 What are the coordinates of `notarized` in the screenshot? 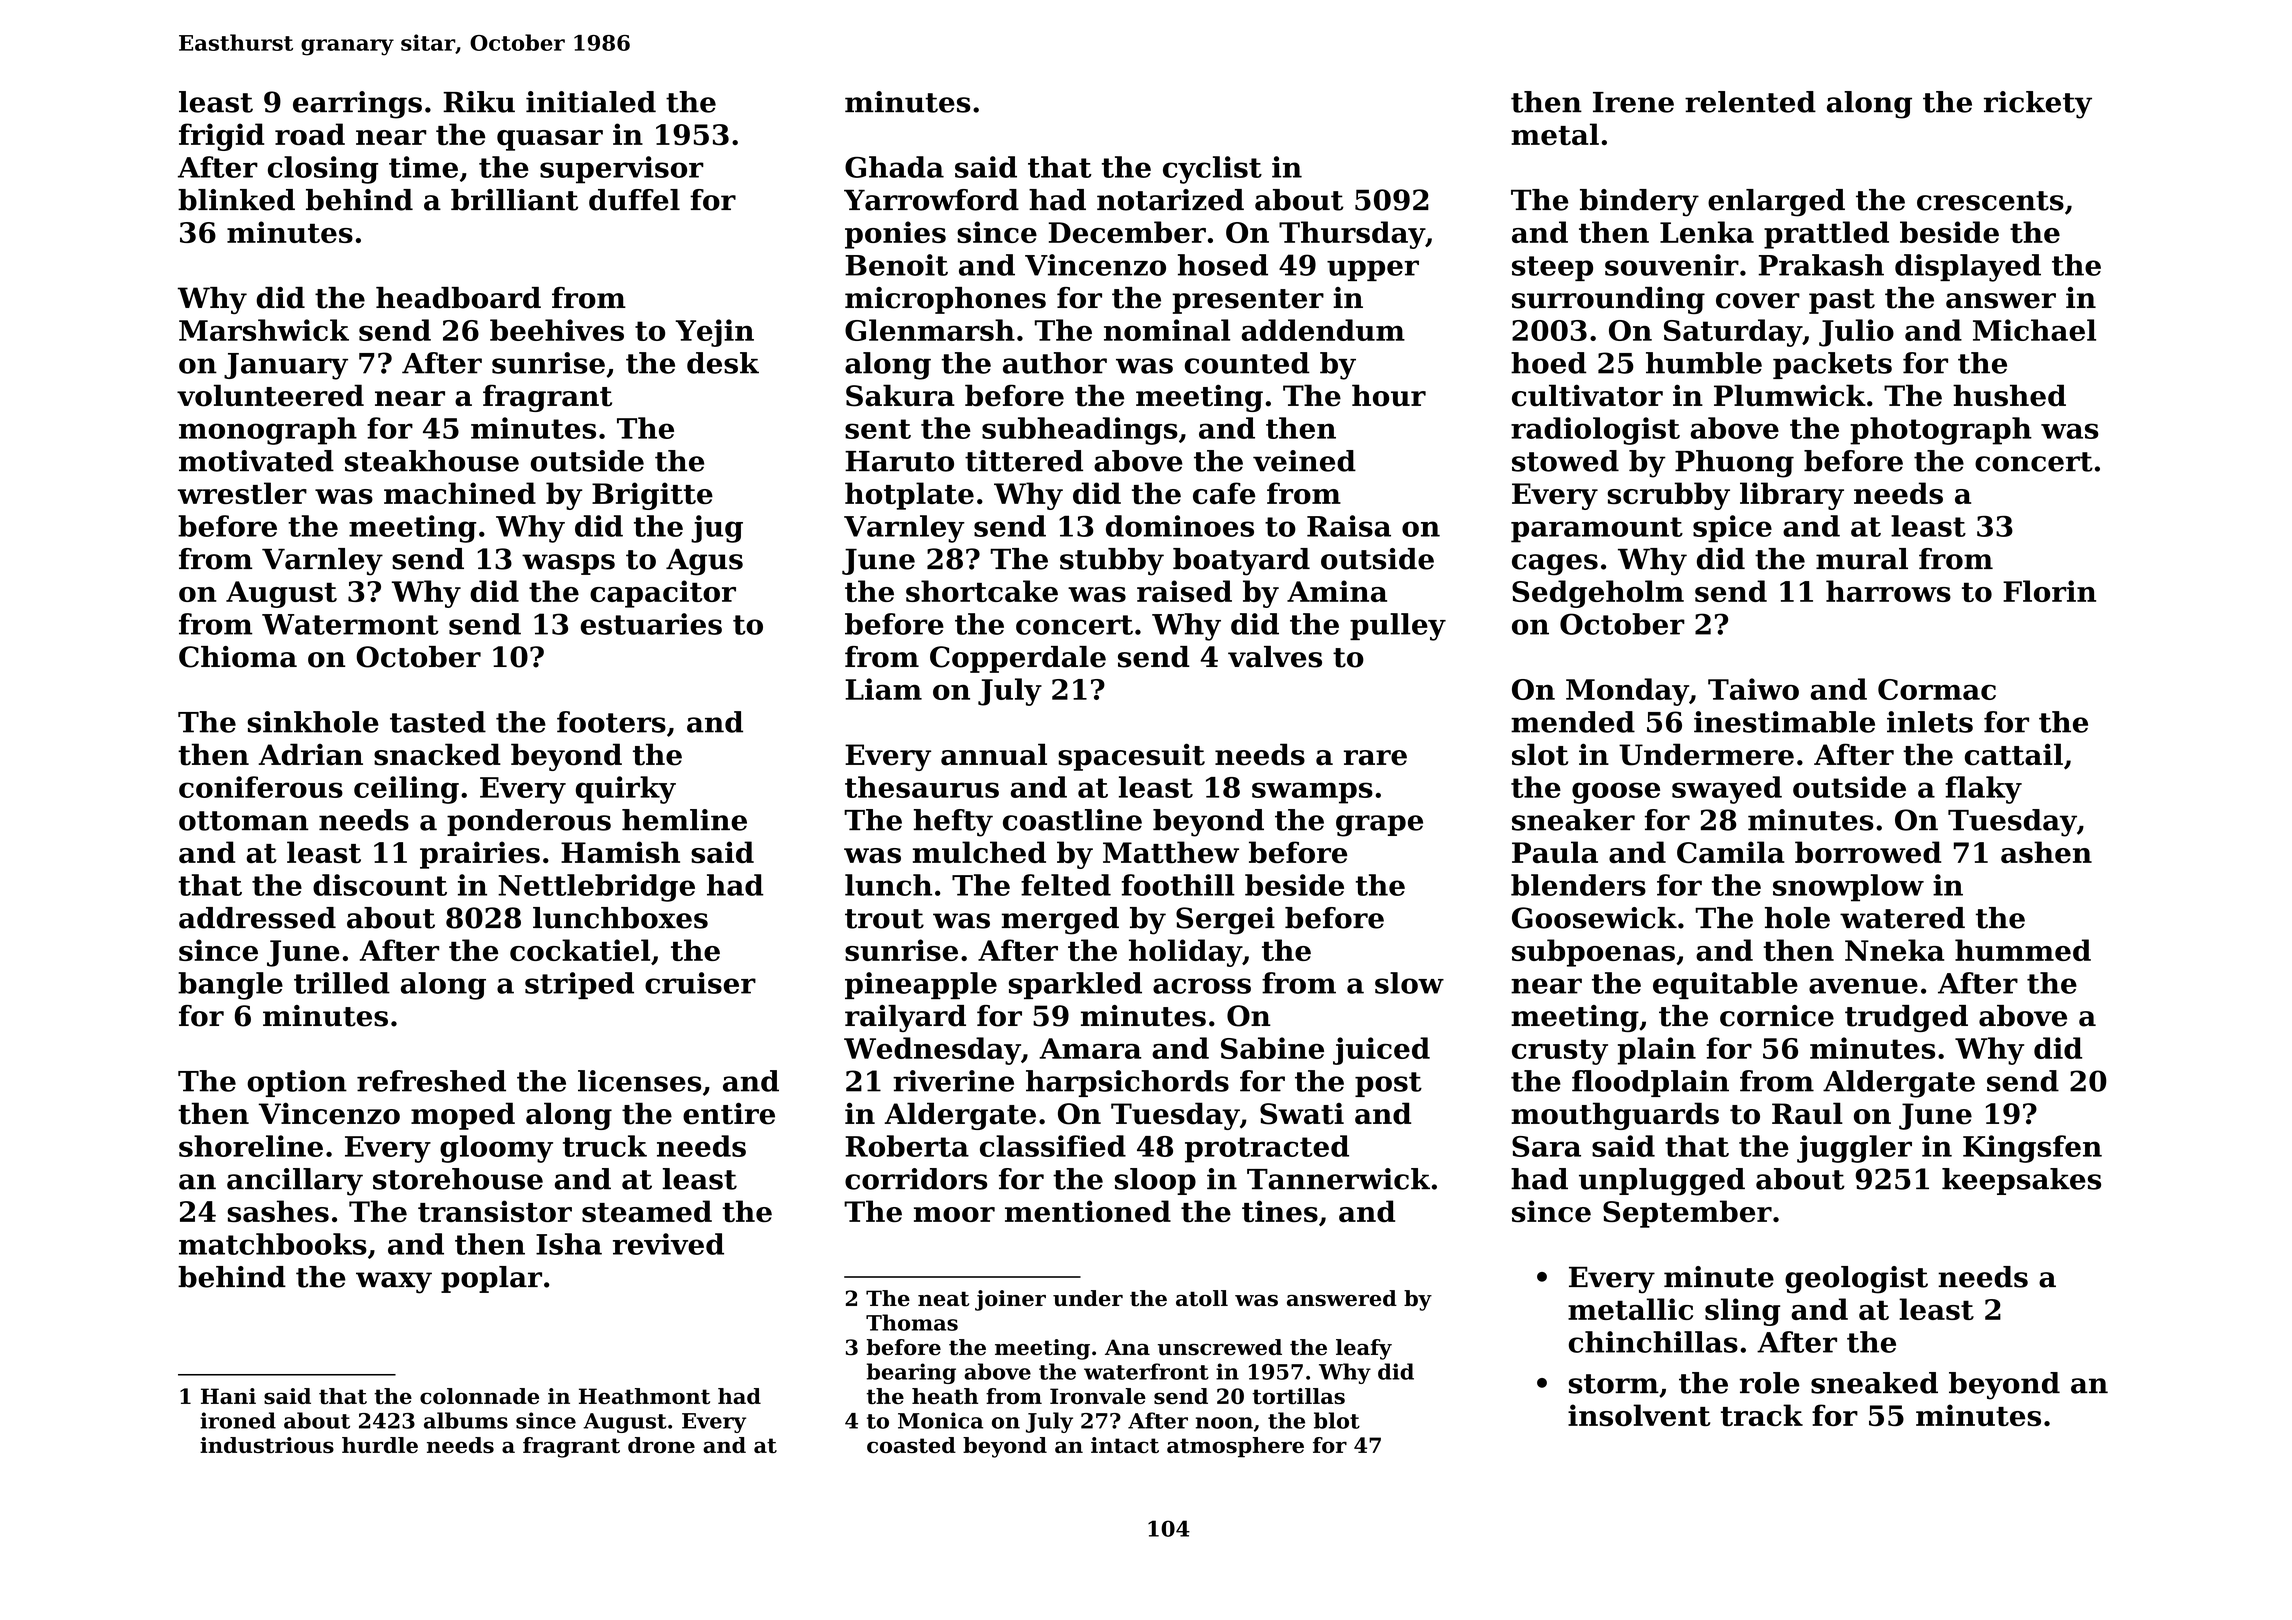 It's located at (1170, 200).
